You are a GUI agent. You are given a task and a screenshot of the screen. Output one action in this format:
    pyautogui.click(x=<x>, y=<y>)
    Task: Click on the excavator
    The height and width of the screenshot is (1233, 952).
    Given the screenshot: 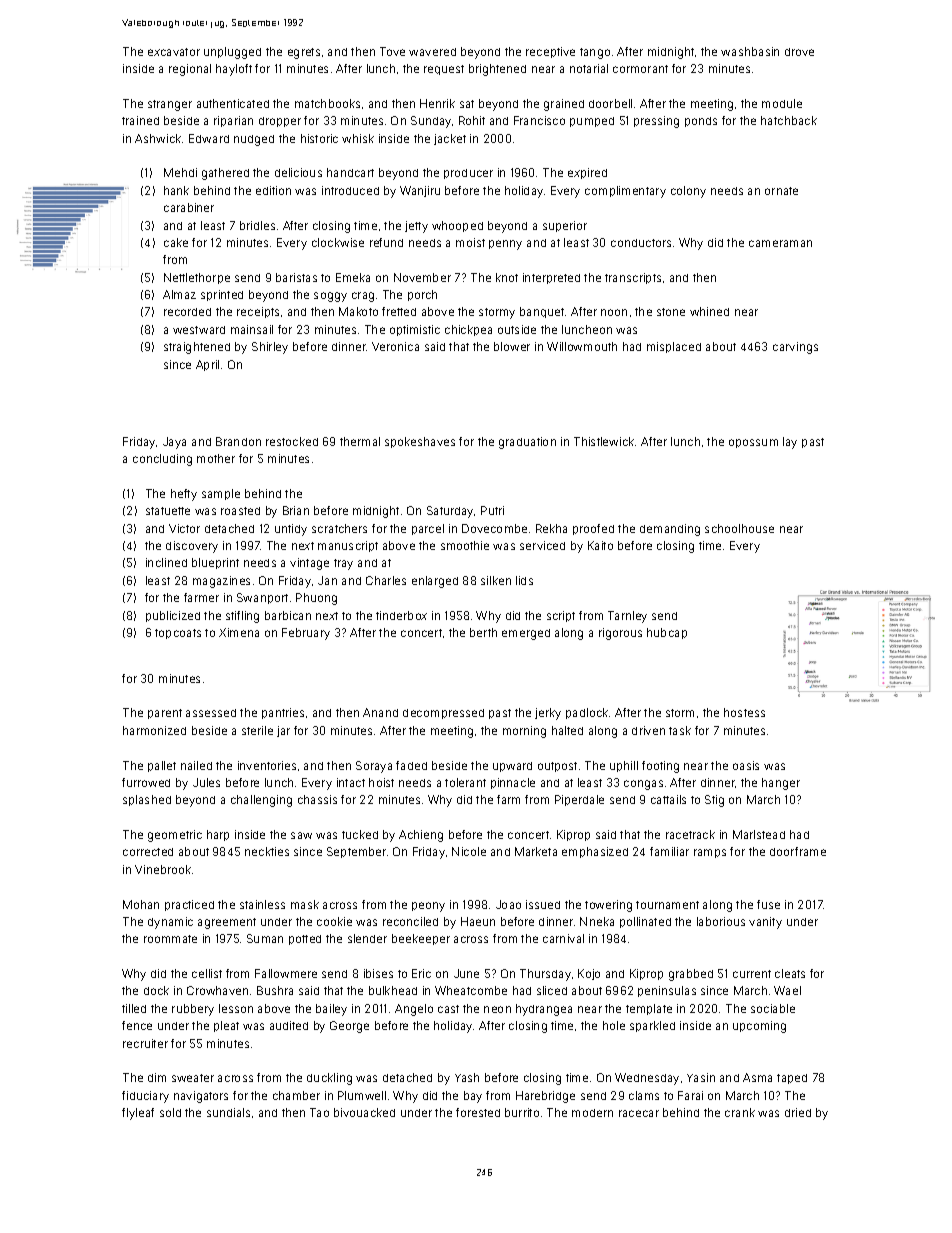 What is the action you would take?
    pyautogui.click(x=174, y=52)
